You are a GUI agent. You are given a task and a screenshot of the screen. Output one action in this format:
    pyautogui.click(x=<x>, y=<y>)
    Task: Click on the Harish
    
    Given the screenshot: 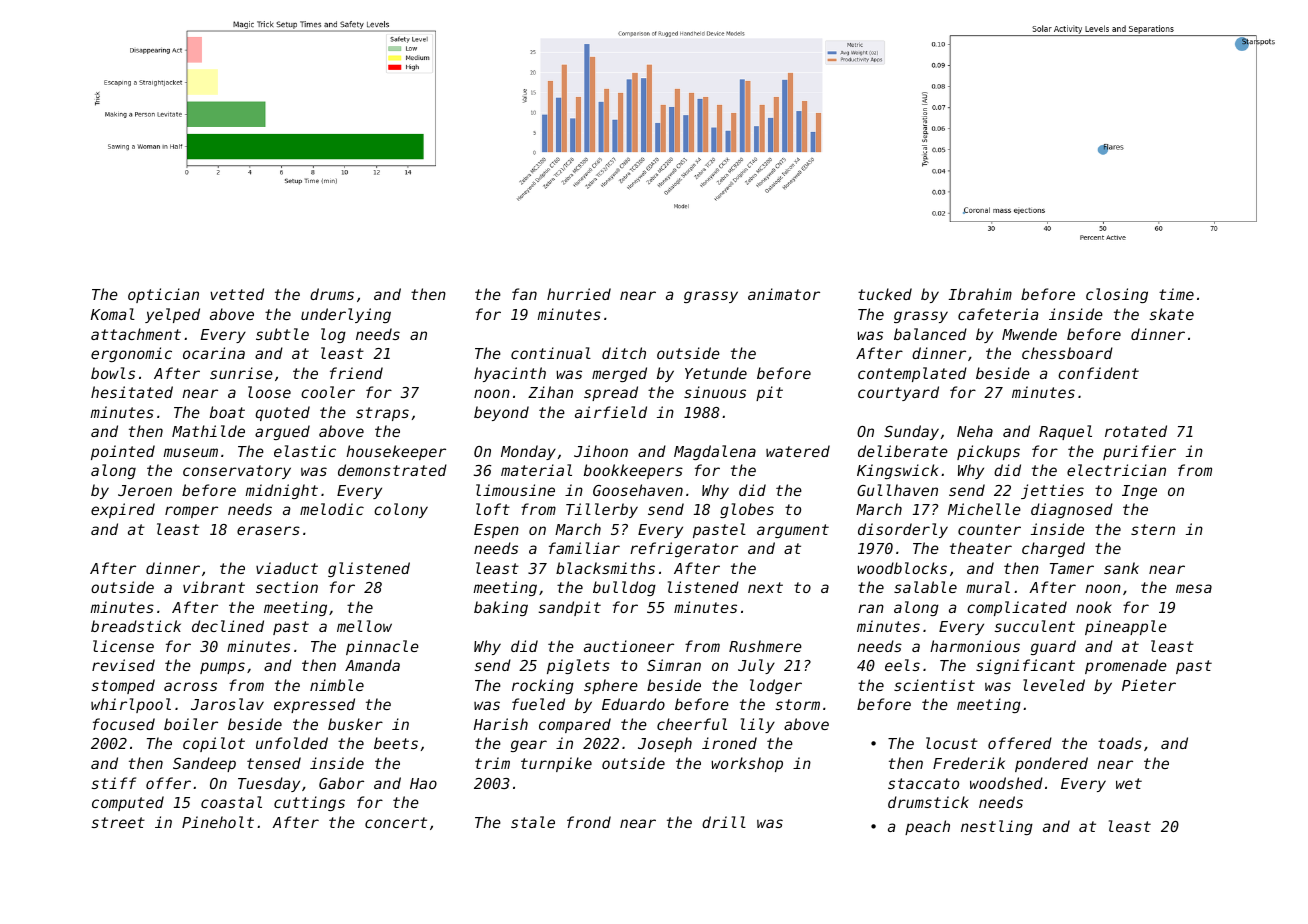 What is the action you would take?
    pyautogui.click(x=501, y=724)
